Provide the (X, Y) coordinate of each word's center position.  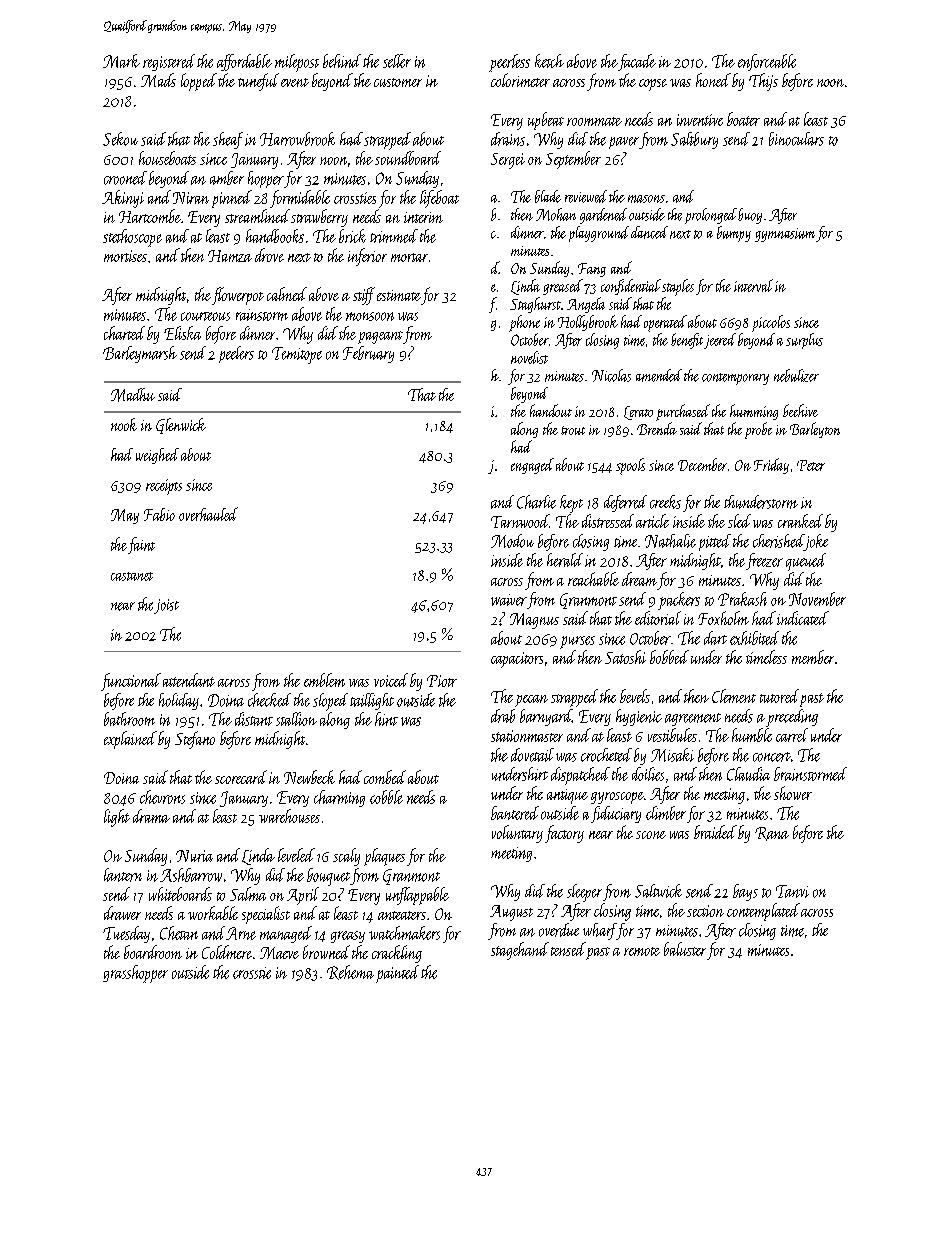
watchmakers (404, 933)
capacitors (517, 660)
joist (166, 606)
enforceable (767, 62)
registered (169, 62)
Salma (248, 894)
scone (651, 835)
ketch (549, 61)
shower (793, 793)
